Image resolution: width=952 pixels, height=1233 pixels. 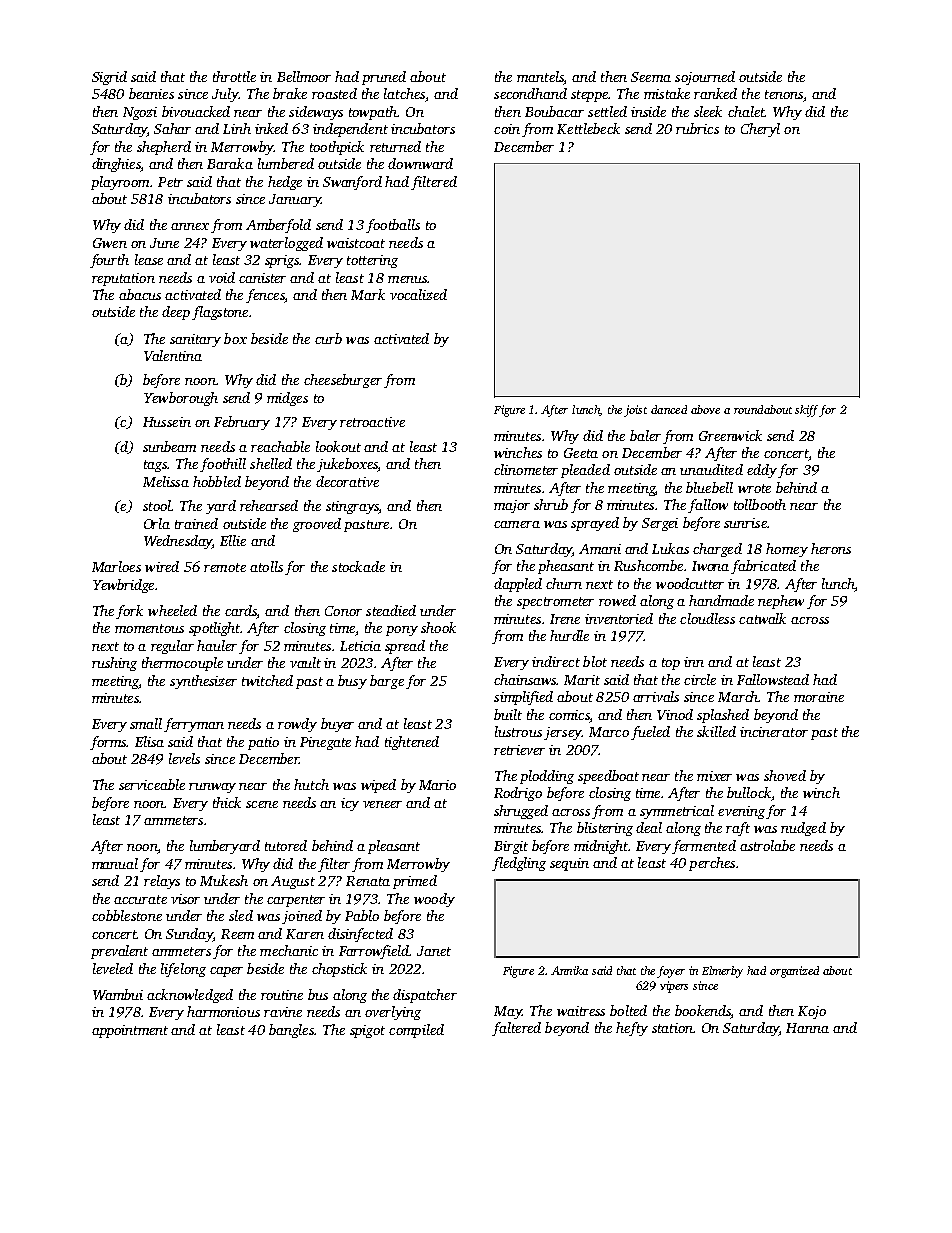 I want to click on coin, so click(x=507, y=129).
